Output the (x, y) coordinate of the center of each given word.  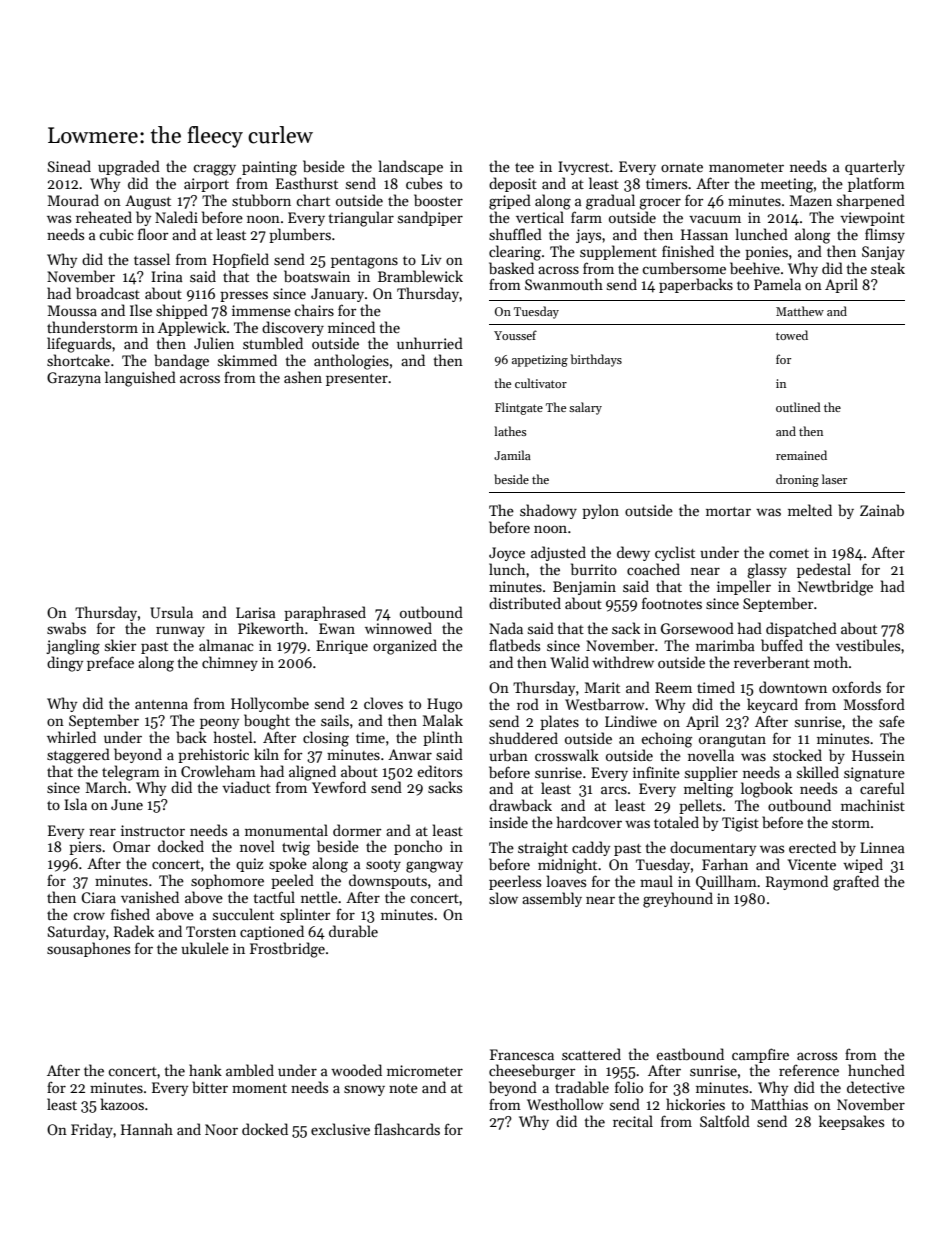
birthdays (596, 360)
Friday (92, 1130)
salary (585, 408)
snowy (364, 1090)
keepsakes (851, 1122)
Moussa (72, 310)
